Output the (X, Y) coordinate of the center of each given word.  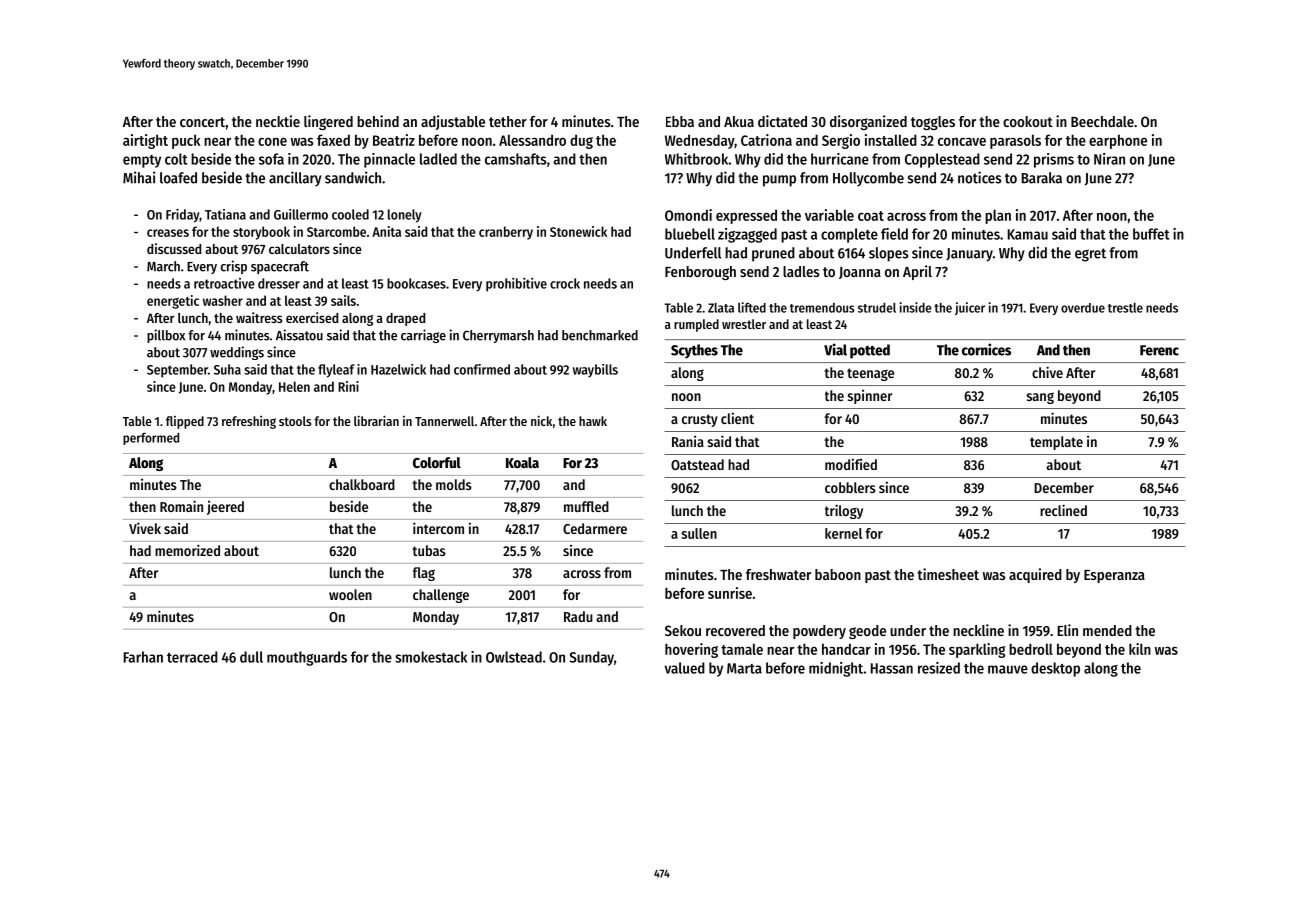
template (1056, 443)
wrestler (744, 324)
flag (424, 574)
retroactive (224, 283)
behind (378, 121)
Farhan (143, 657)
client (737, 418)
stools (295, 421)
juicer (970, 308)
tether (508, 121)
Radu (578, 616)
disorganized (868, 122)
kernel (843, 533)
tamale (742, 649)
